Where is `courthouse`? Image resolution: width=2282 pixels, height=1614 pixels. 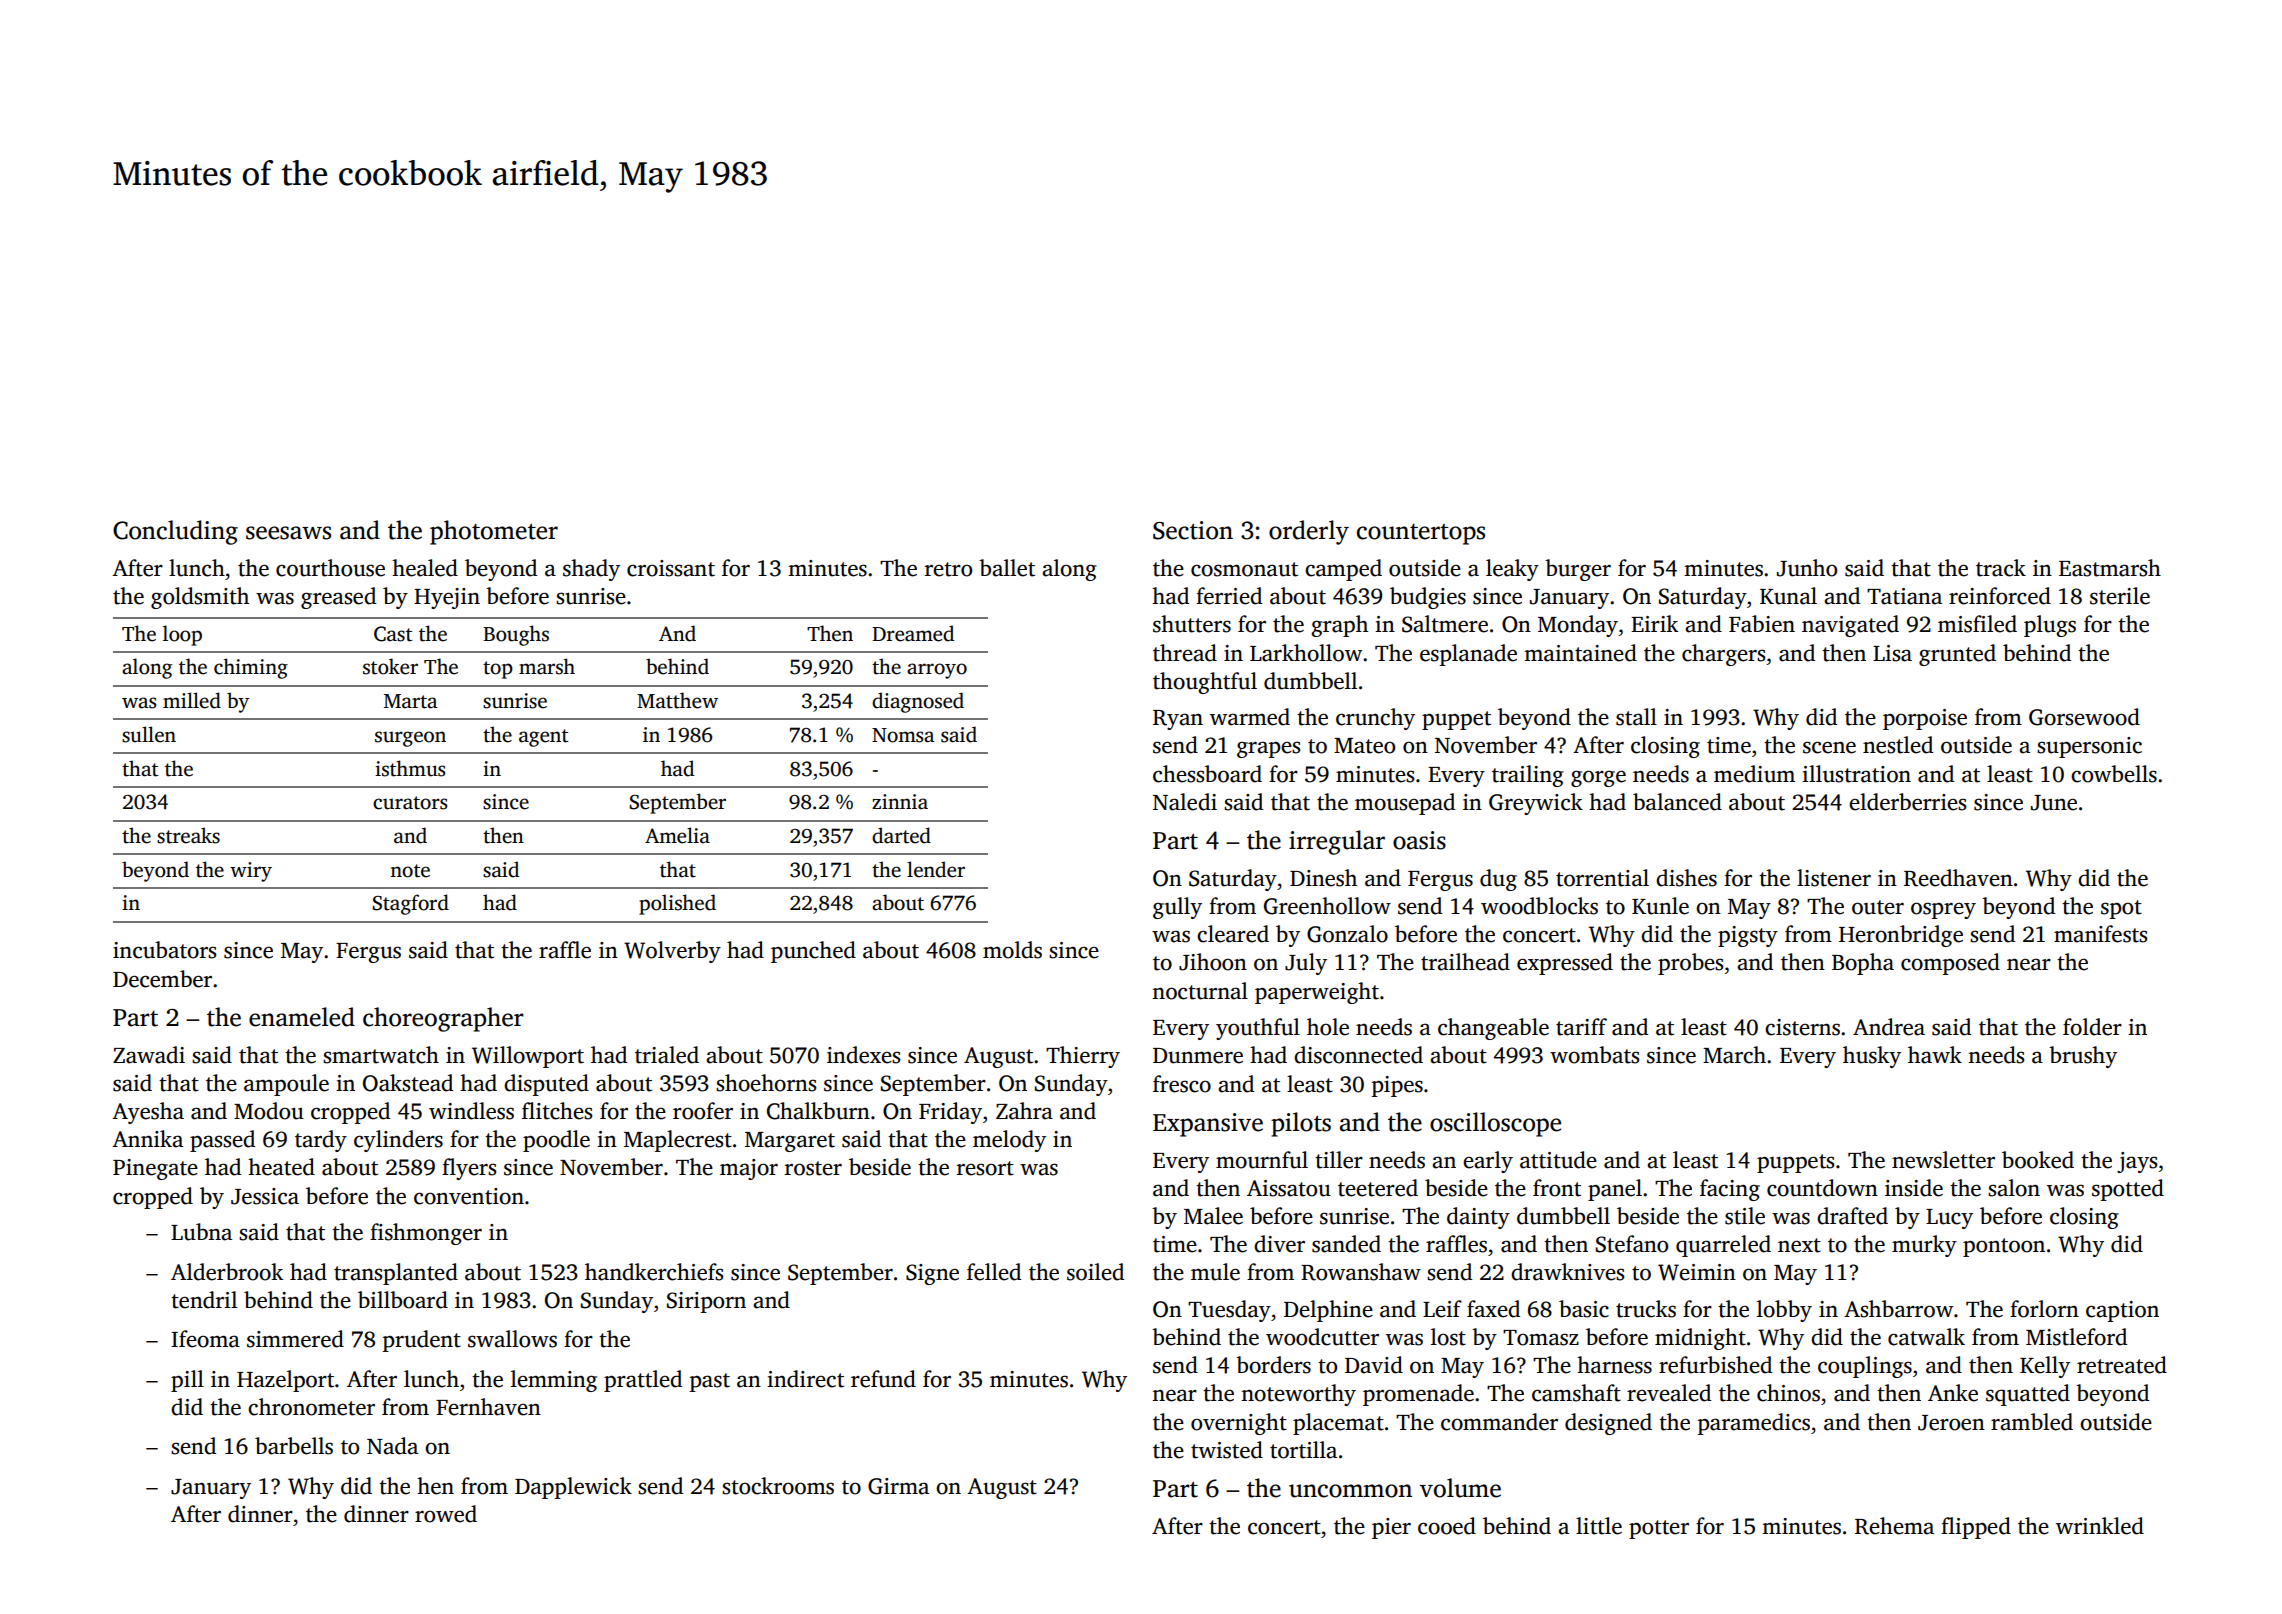
courthouse is located at coordinates (330, 568).
